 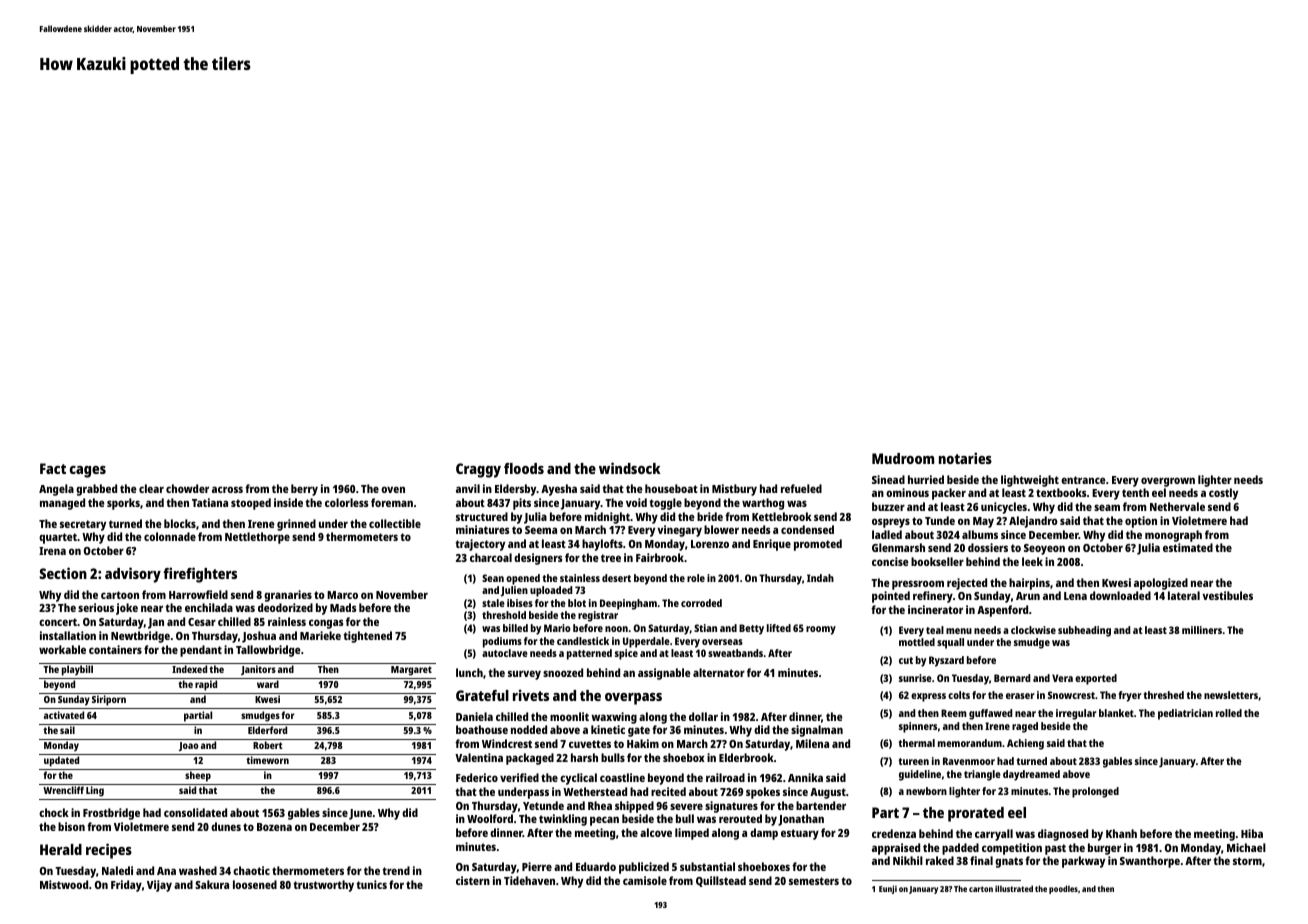 What do you see at coordinates (1095, 792) in the screenshot?
I see `prolonged` at bounding box center [1095, 792].
